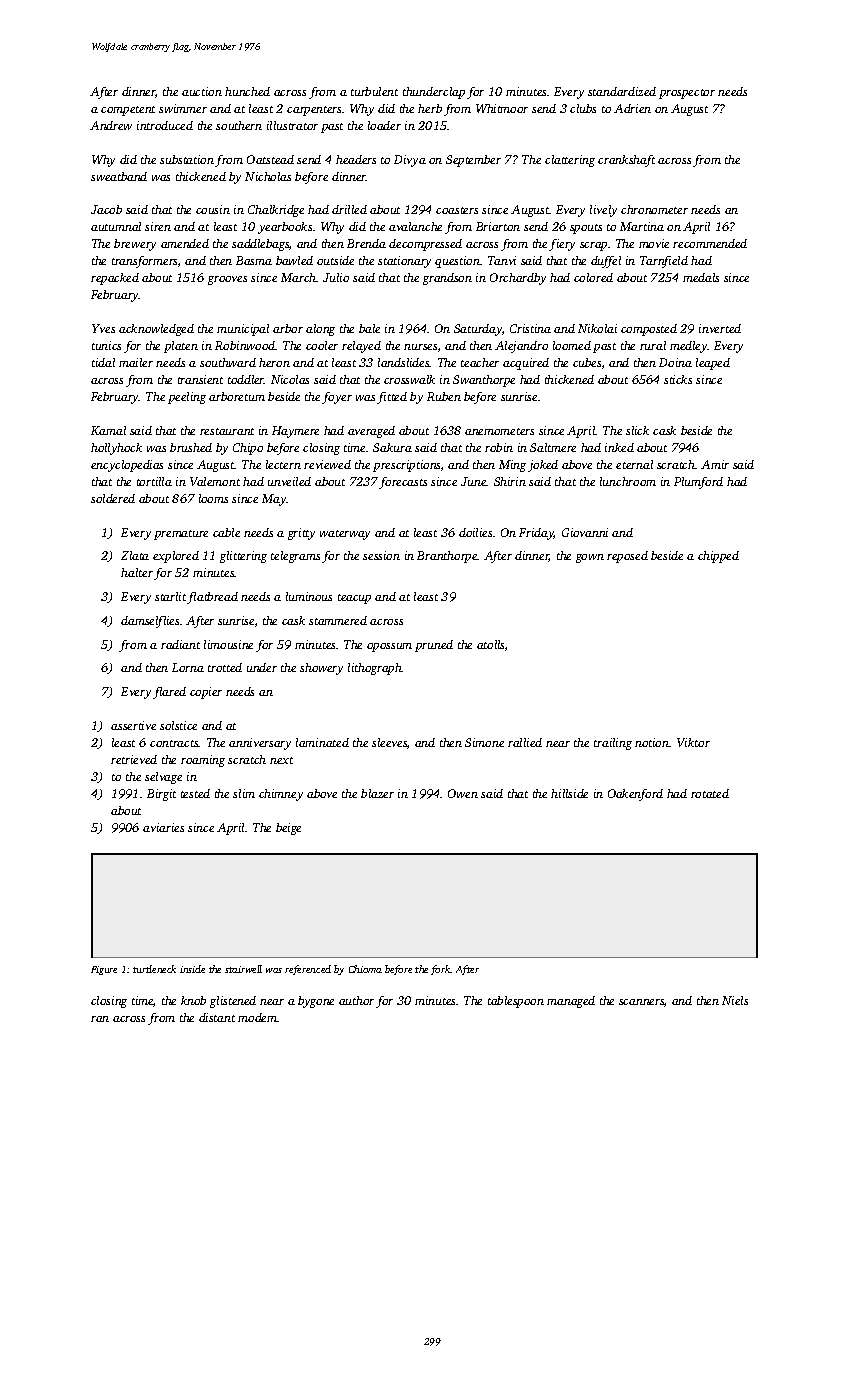 The image size is (849, 1400). What do you see at coordinates (354, 599) in the screenshot?
I see `teacup` at bounding box center [354, 599].
